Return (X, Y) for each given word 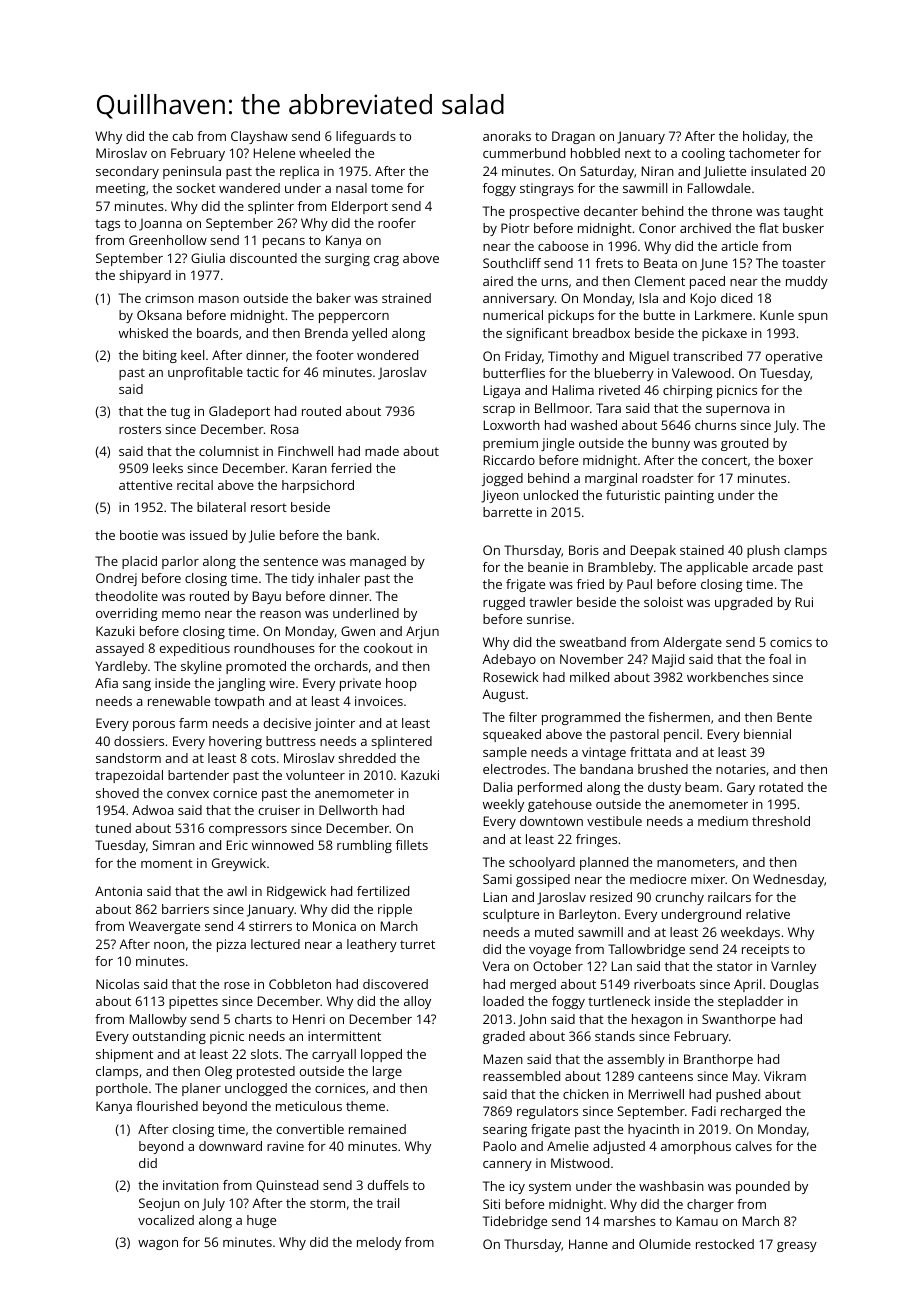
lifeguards (366, 137)
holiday (765, 137)
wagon (158, 1245)
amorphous (696, 1147)
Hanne (588, 1244)
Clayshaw (259, 137)
